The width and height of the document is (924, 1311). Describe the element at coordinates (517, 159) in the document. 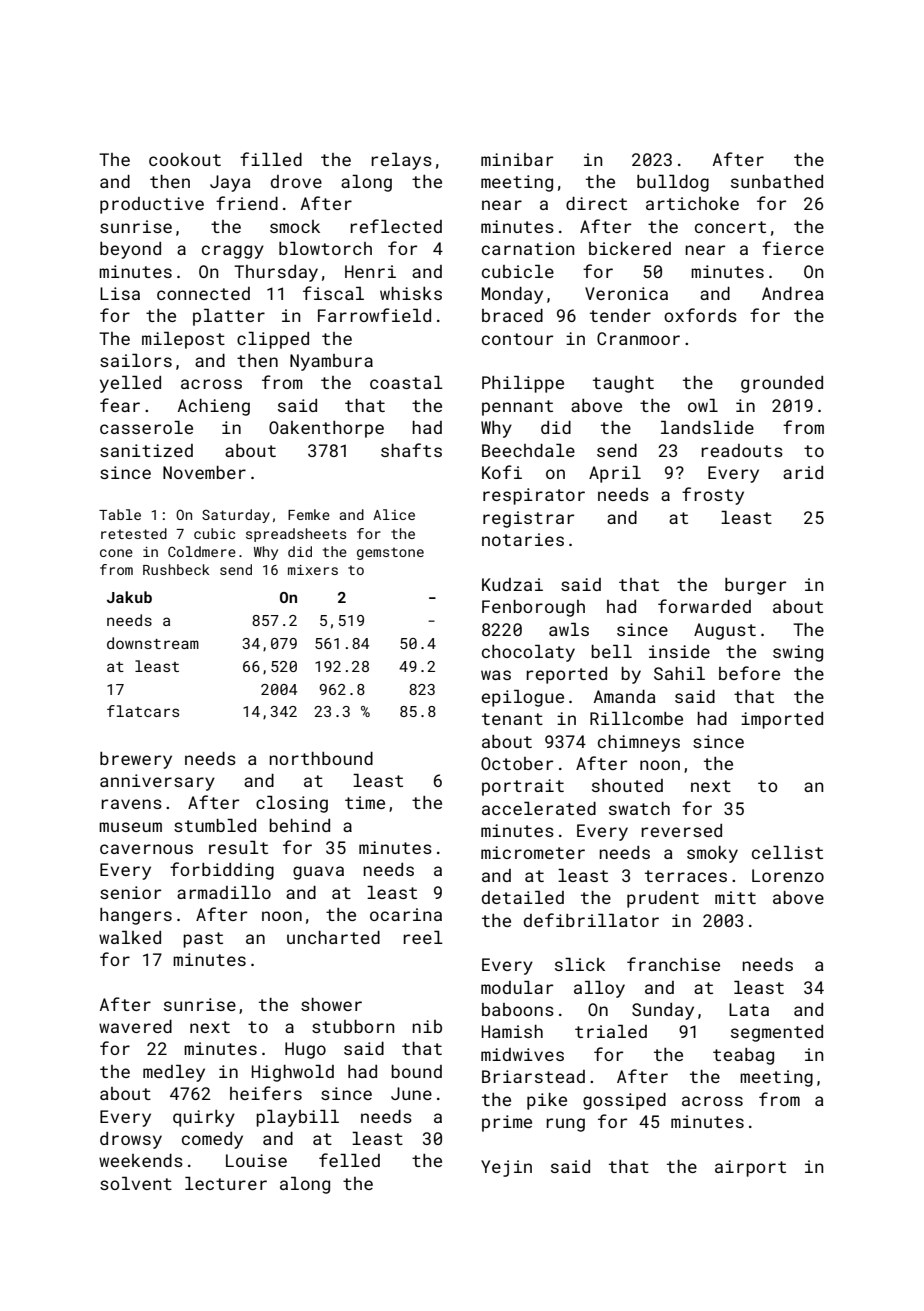

I see `minibar` at that location.
